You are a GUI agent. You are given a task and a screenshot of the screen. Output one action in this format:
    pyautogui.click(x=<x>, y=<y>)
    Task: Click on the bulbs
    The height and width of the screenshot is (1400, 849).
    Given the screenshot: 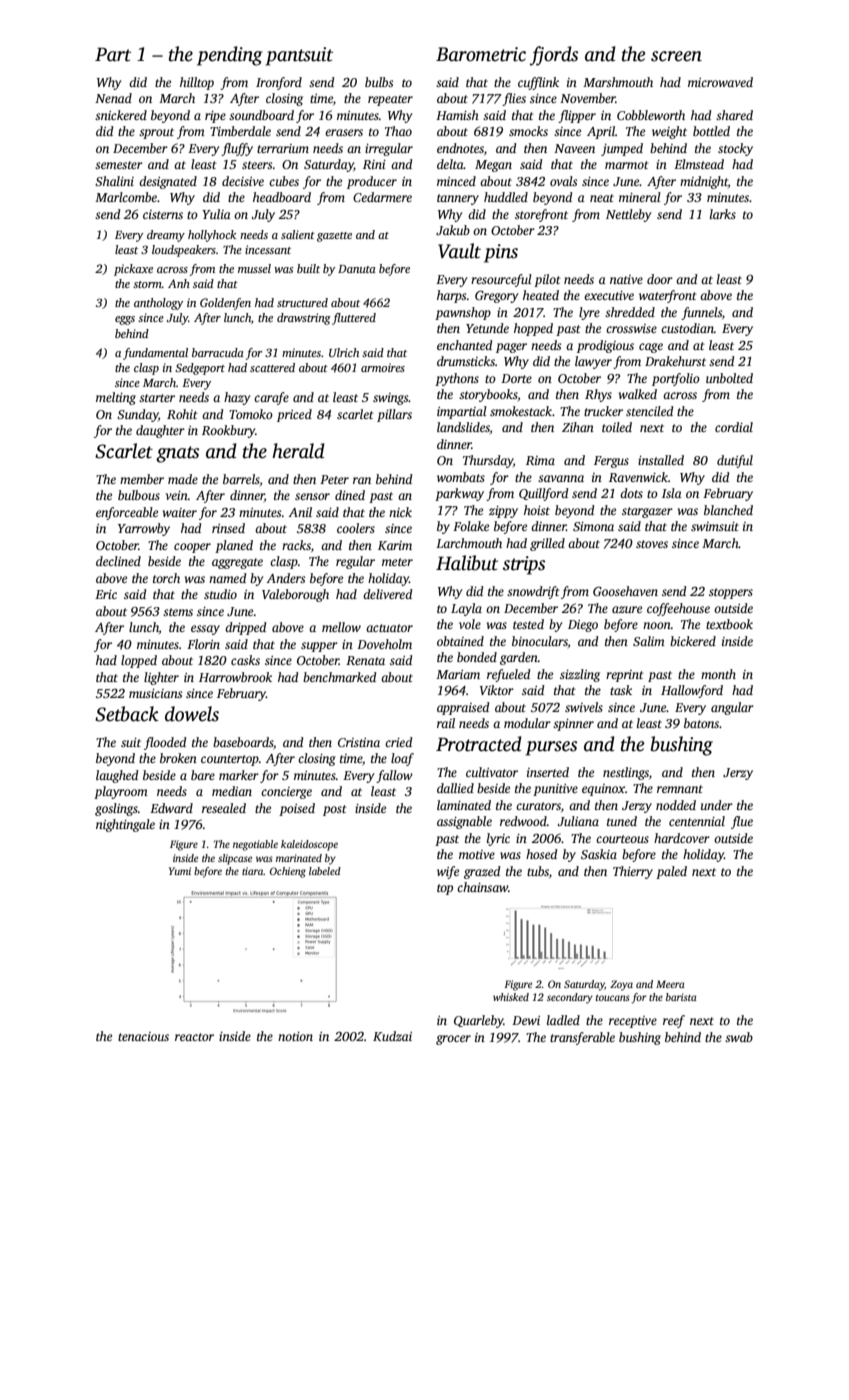 What is the action you would take?
    pyautogui.click(x=379, y=82)
